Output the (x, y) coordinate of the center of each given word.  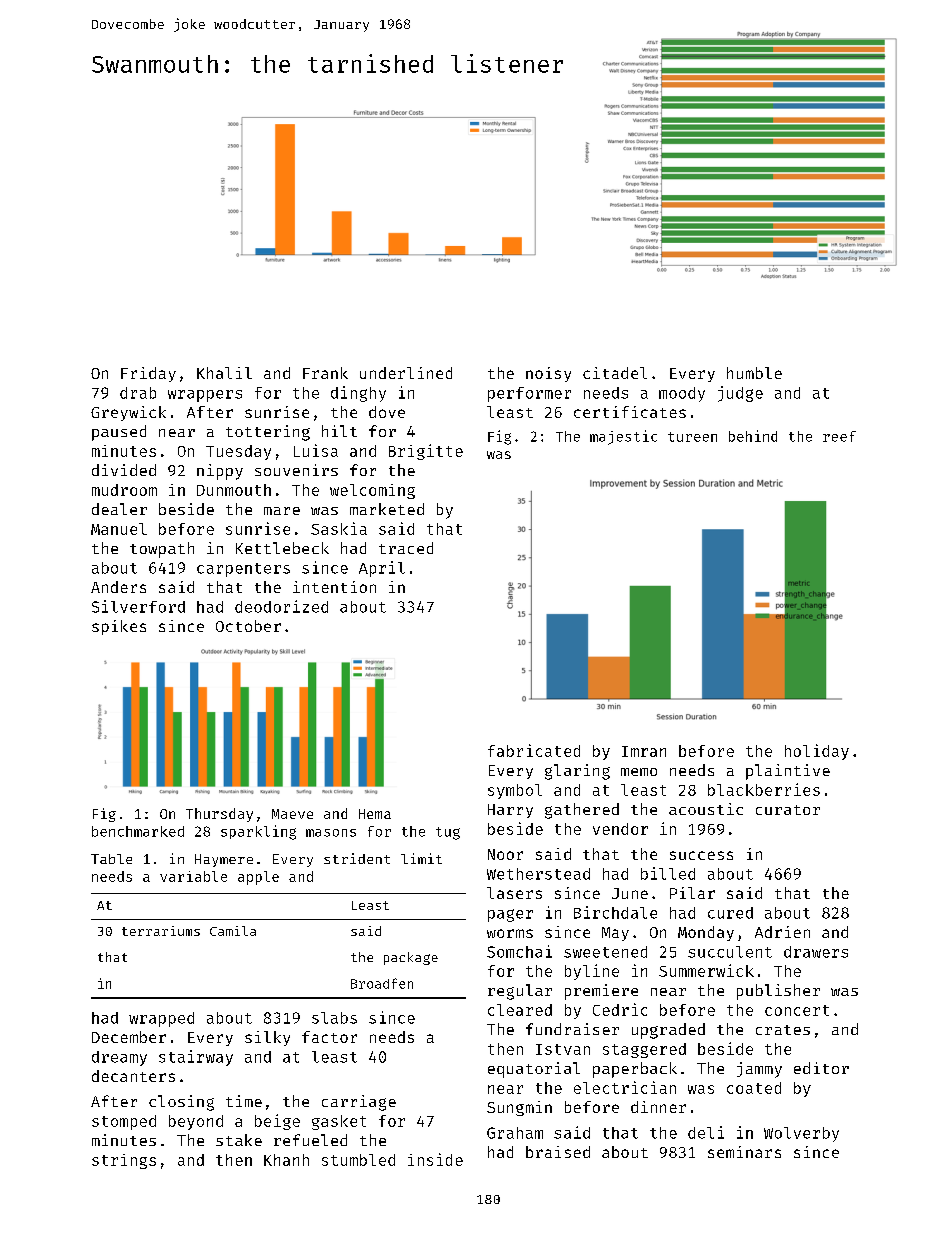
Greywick (128, 413)
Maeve (292, 814)
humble (754, 373)
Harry (510, 811)
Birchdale (615, 912)
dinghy (358, 394)
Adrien (782, 932)
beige (277, 1122)
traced (406, 548)
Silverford (138, 606)
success (701, 855)
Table (111, 859)
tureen (692, 437)
